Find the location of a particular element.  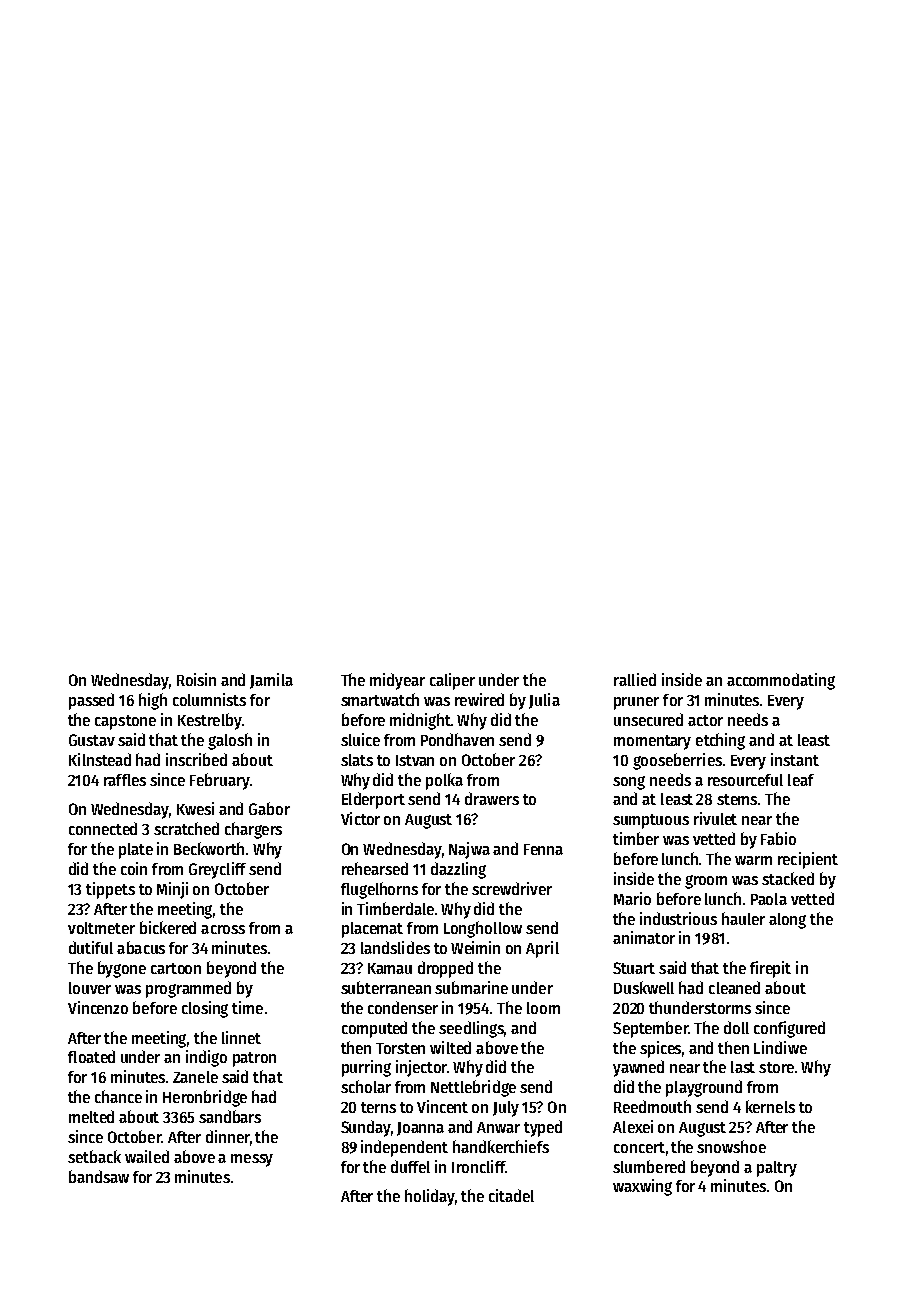

along is located at coordinates (787, 921).
